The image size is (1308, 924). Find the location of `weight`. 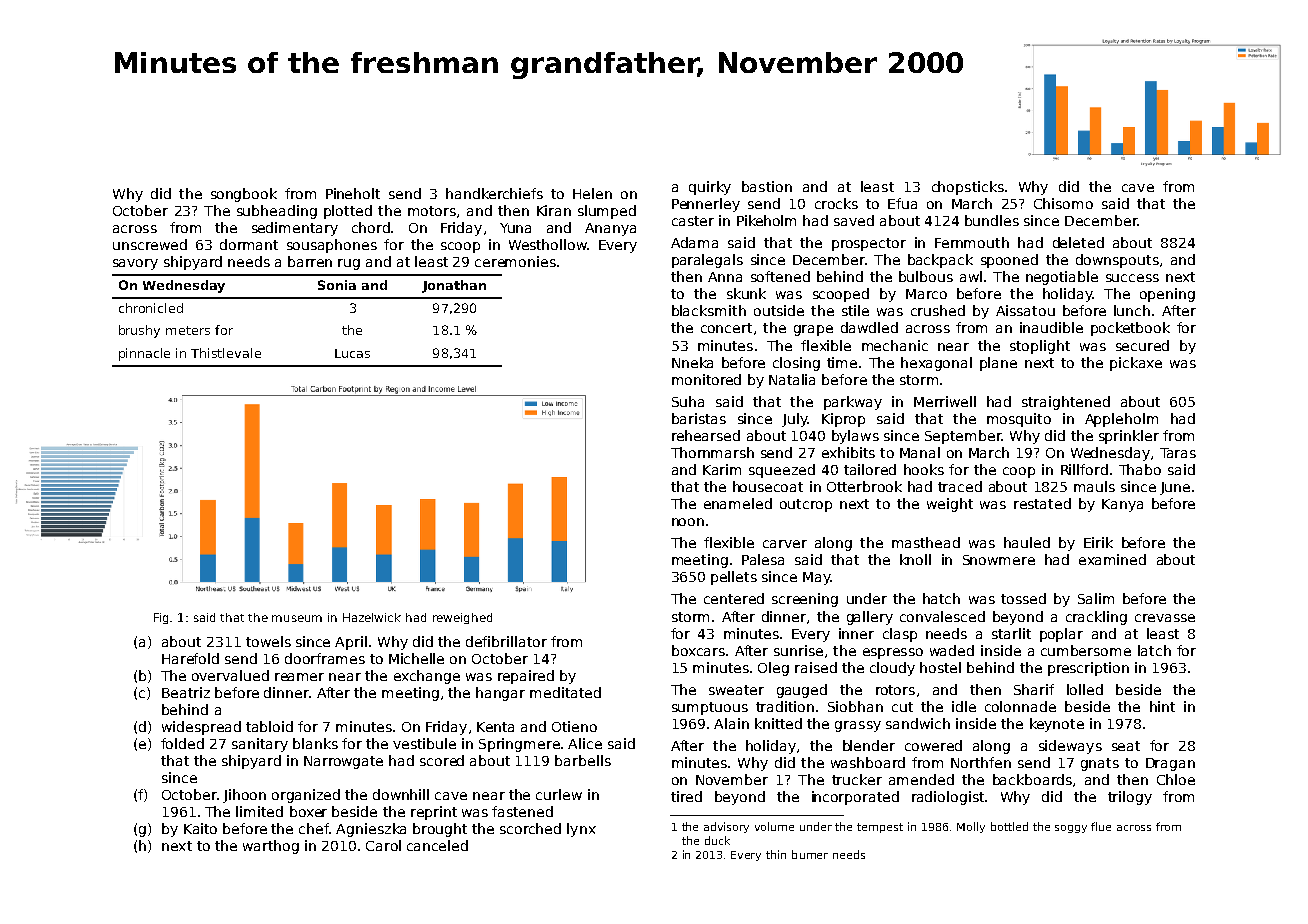

weight is located at coordinates (950, 505).
